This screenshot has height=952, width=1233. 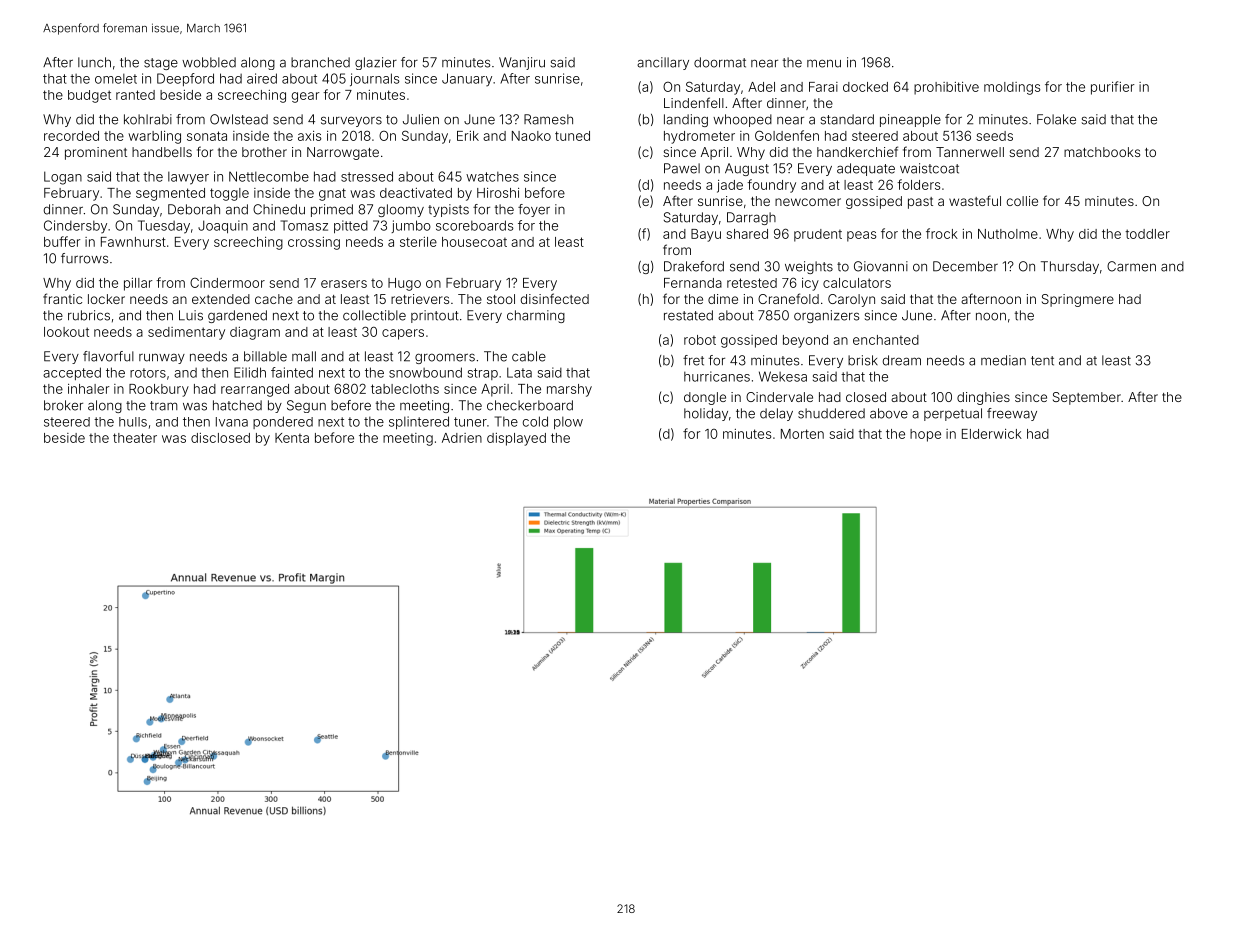 What do you see at coordinates (1042, 361) in the screenshot?
I see `tent` at bounding box center [1042, 361].
